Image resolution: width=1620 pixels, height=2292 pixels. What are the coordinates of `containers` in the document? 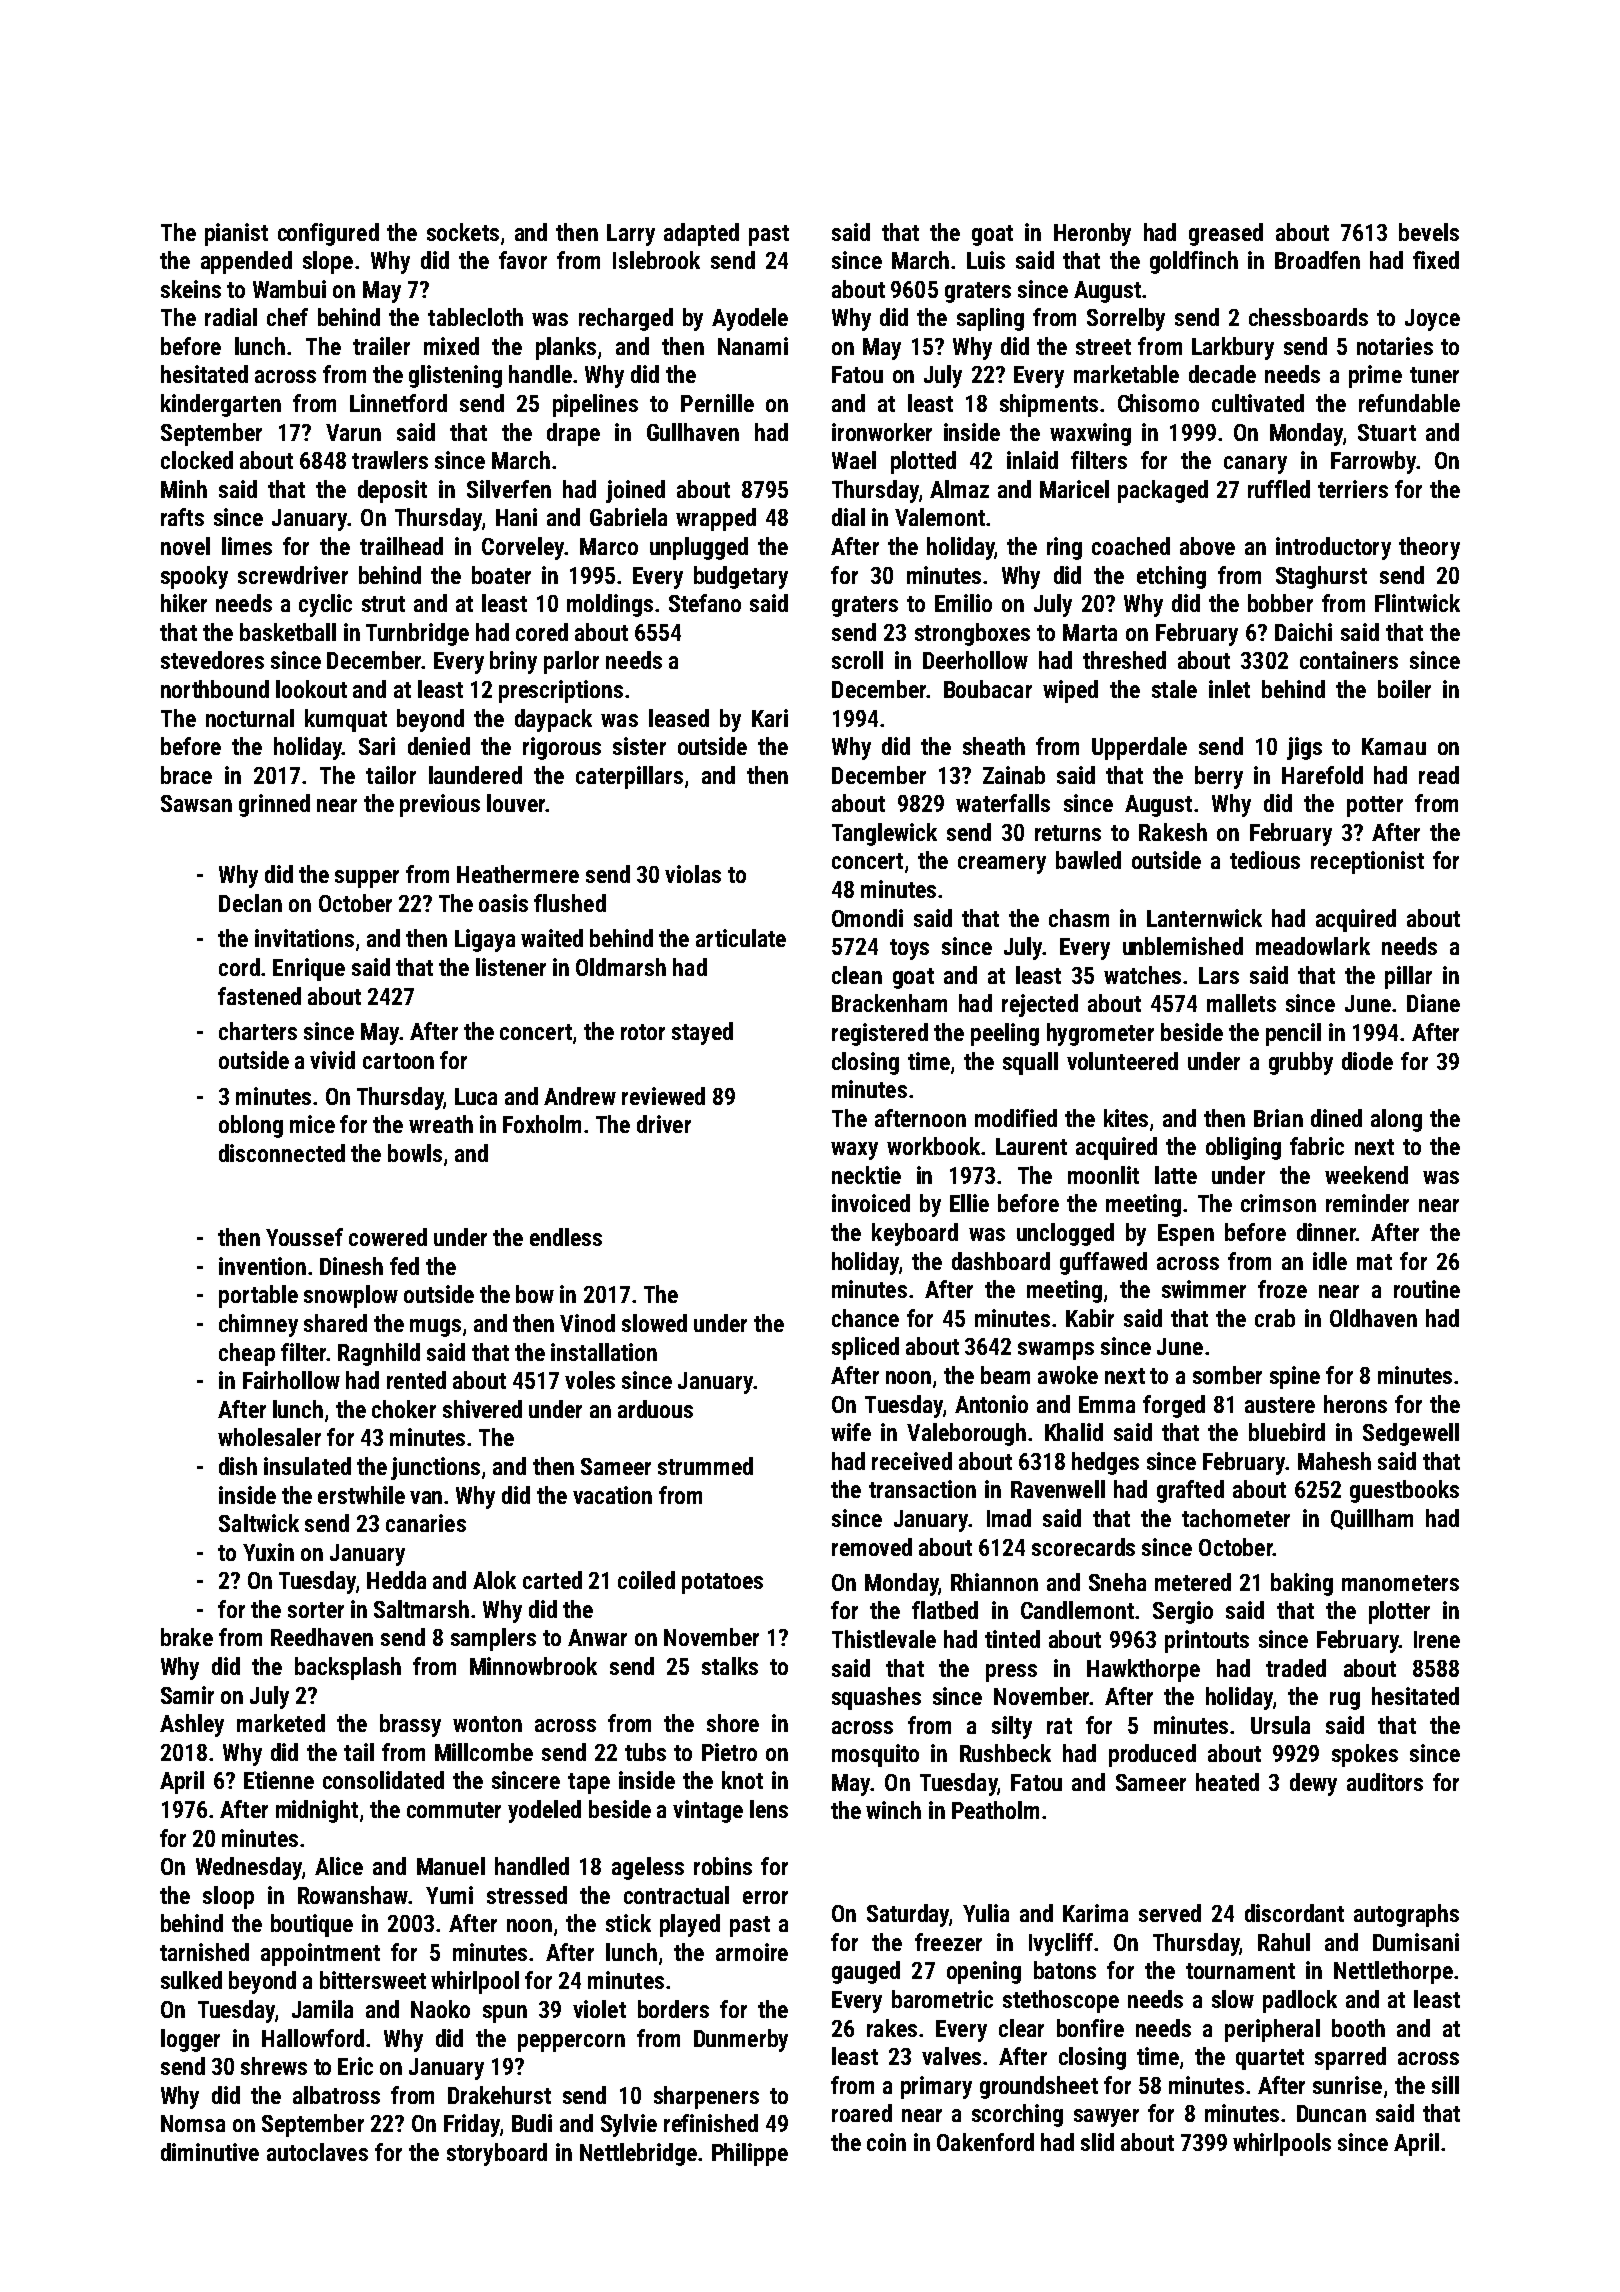 It's located at (1349, 660).
